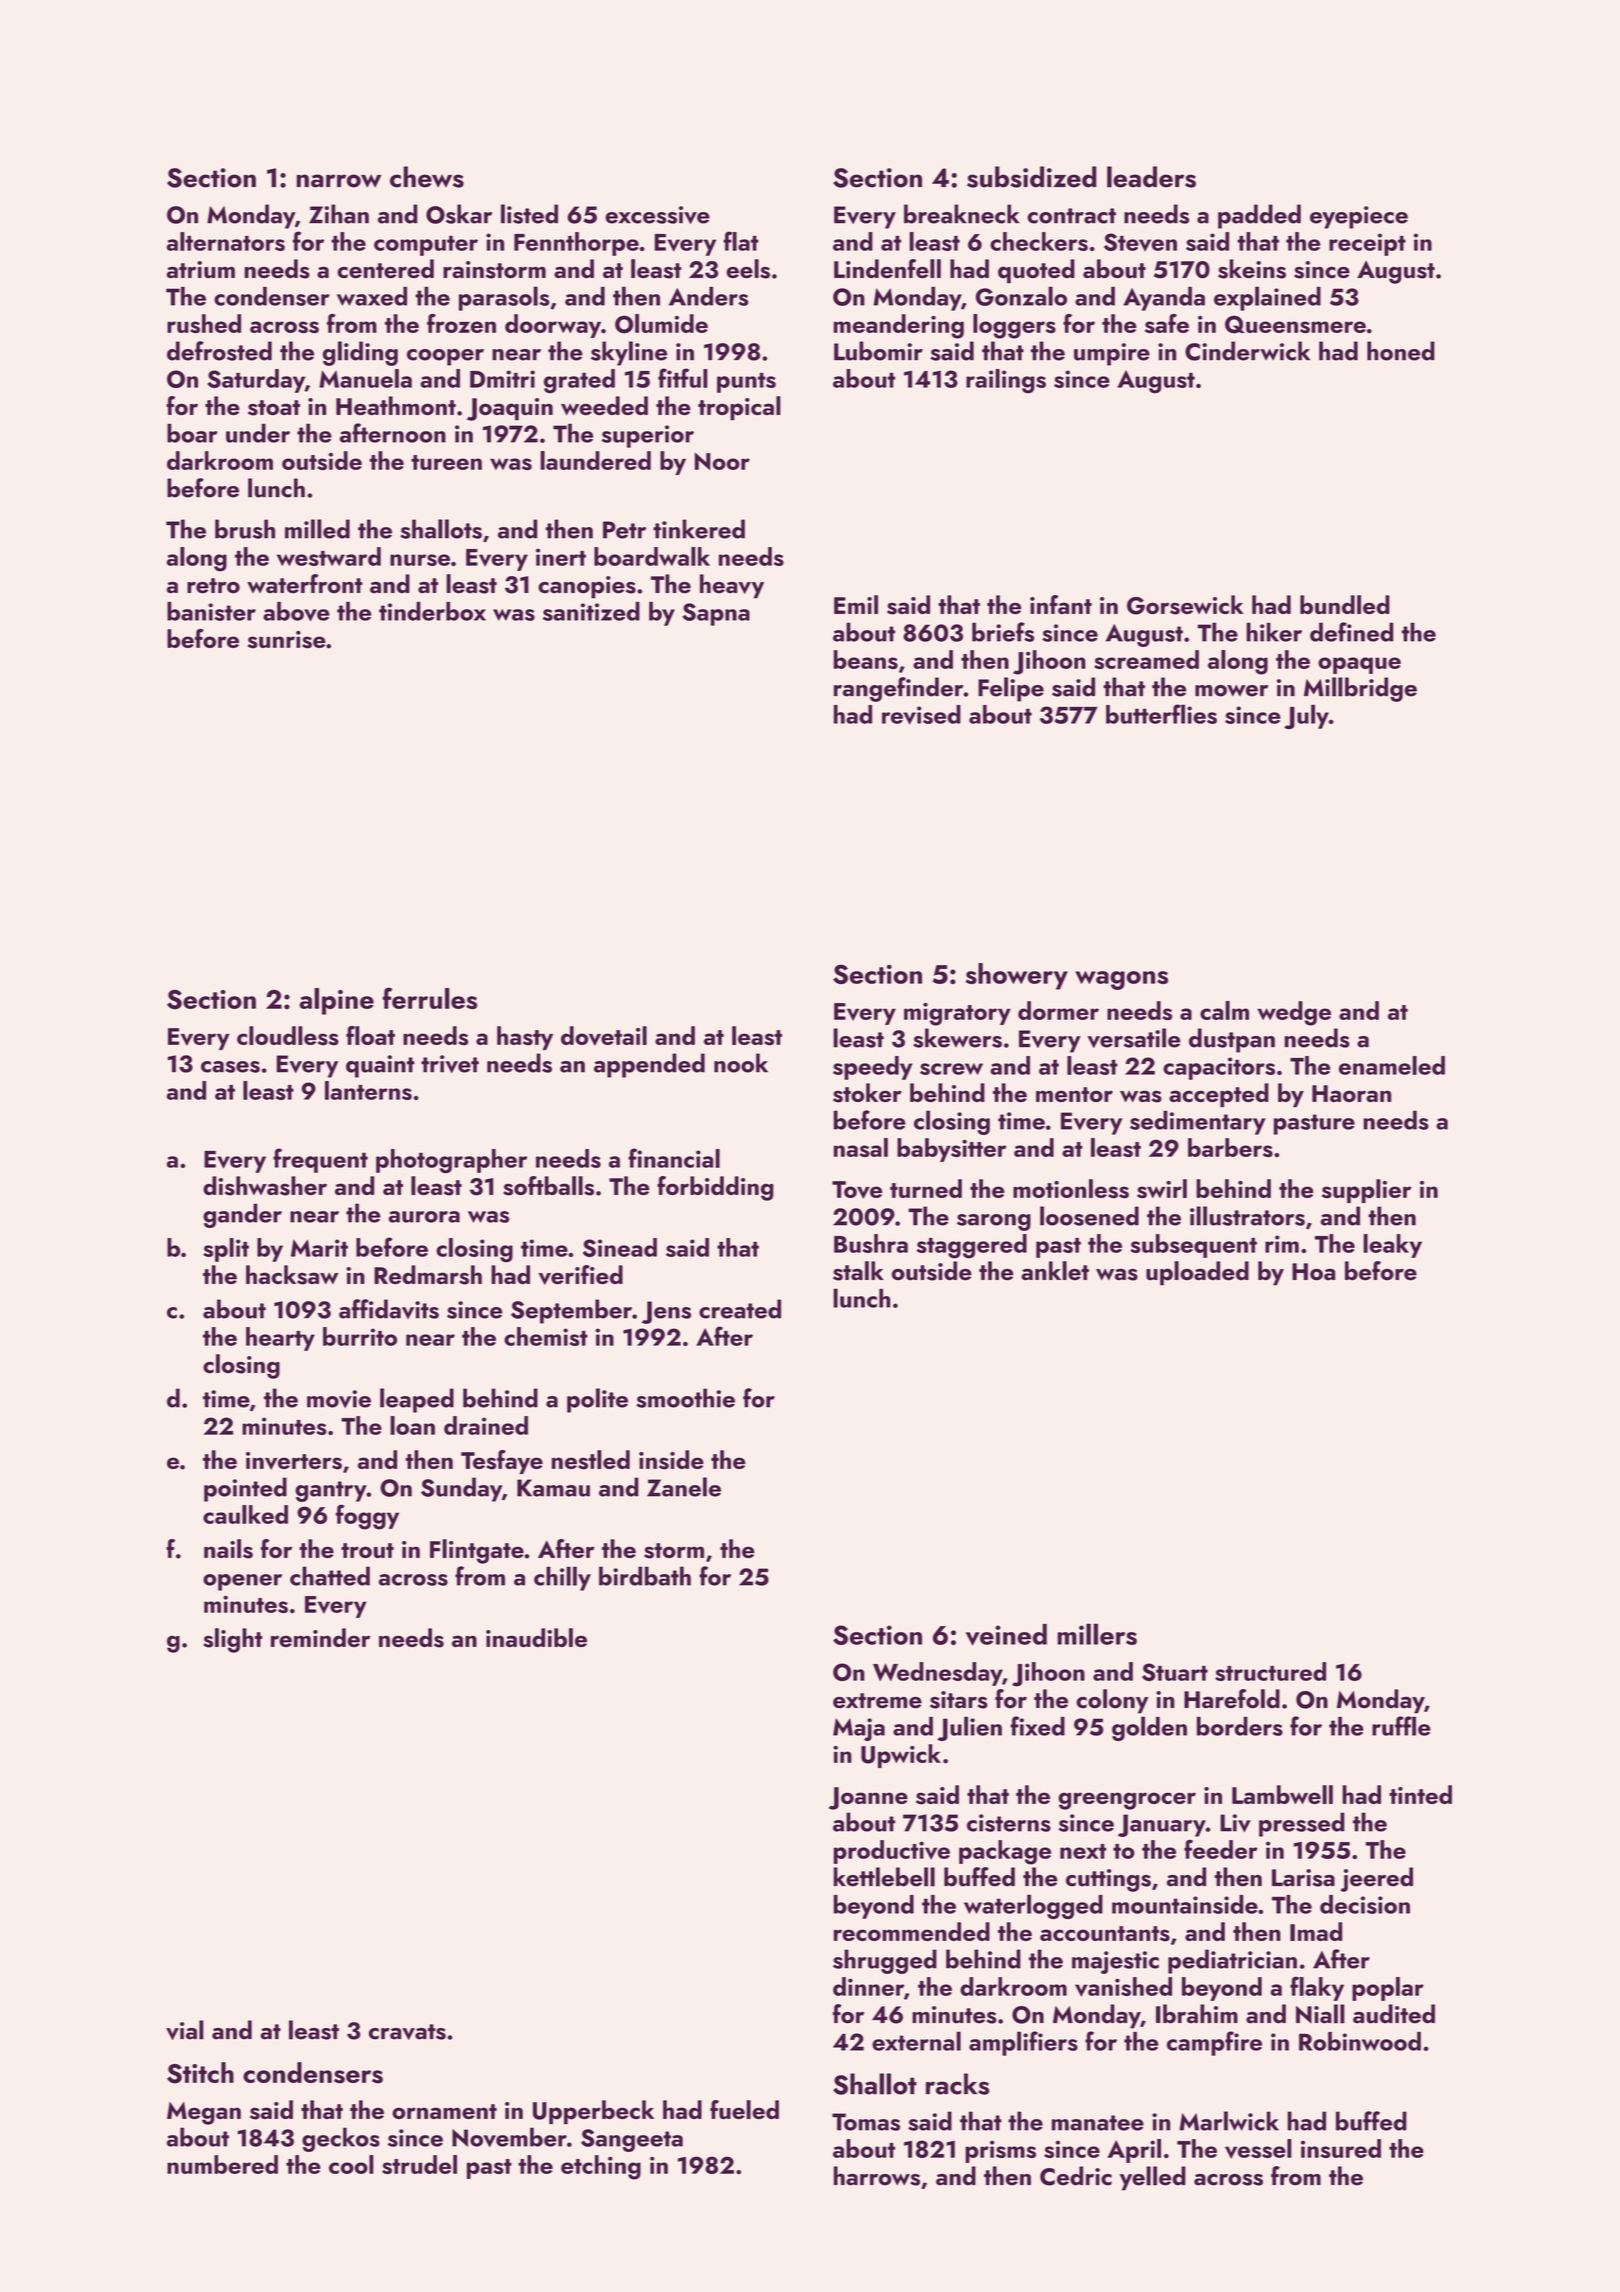 The image size is (1620, 2292). I want to click on Sapna, so click(716, 614).
